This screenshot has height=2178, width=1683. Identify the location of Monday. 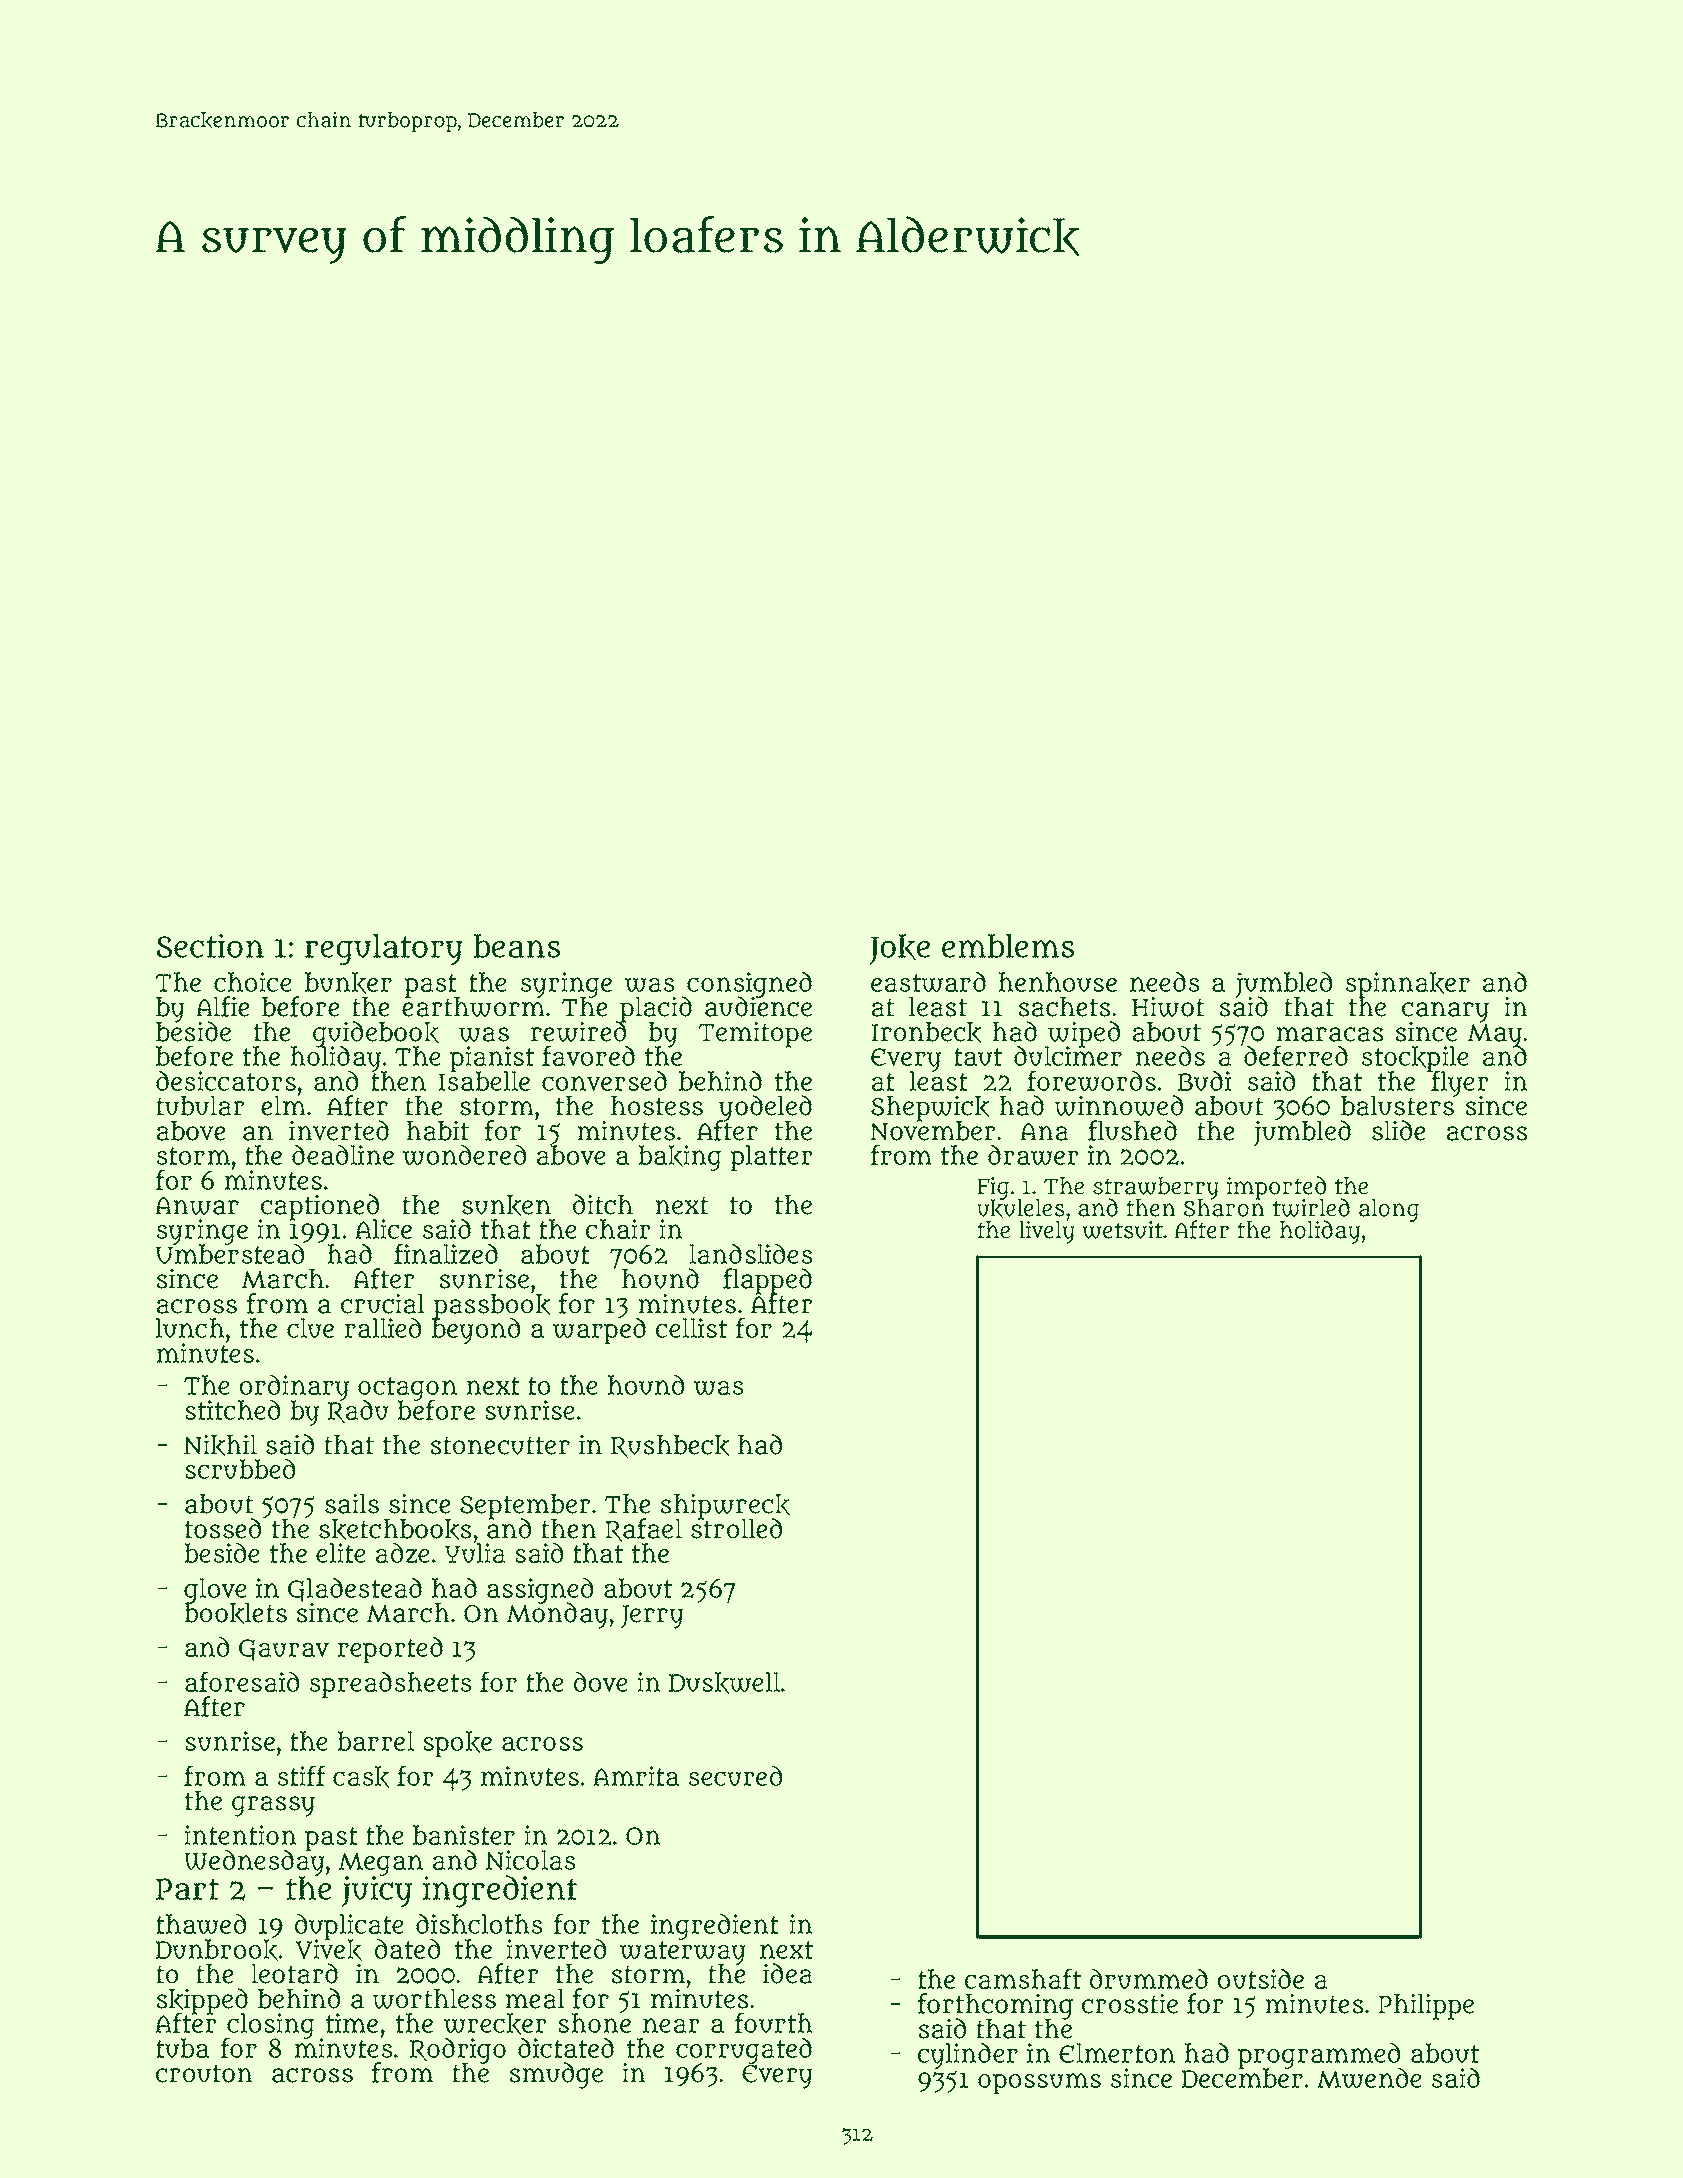
(557, 1616).
